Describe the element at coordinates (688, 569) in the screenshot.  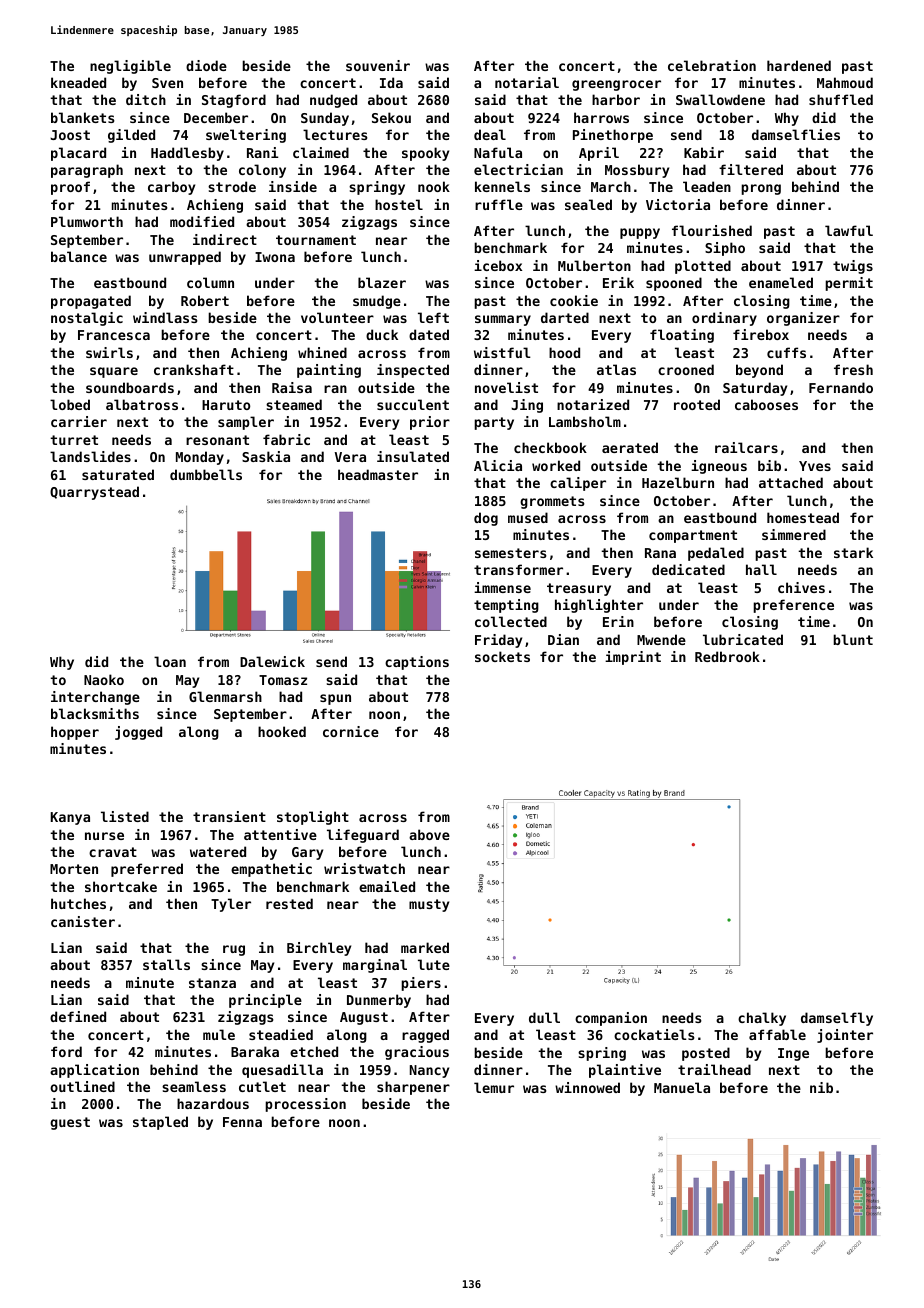
I see `dedicated` at that location.
